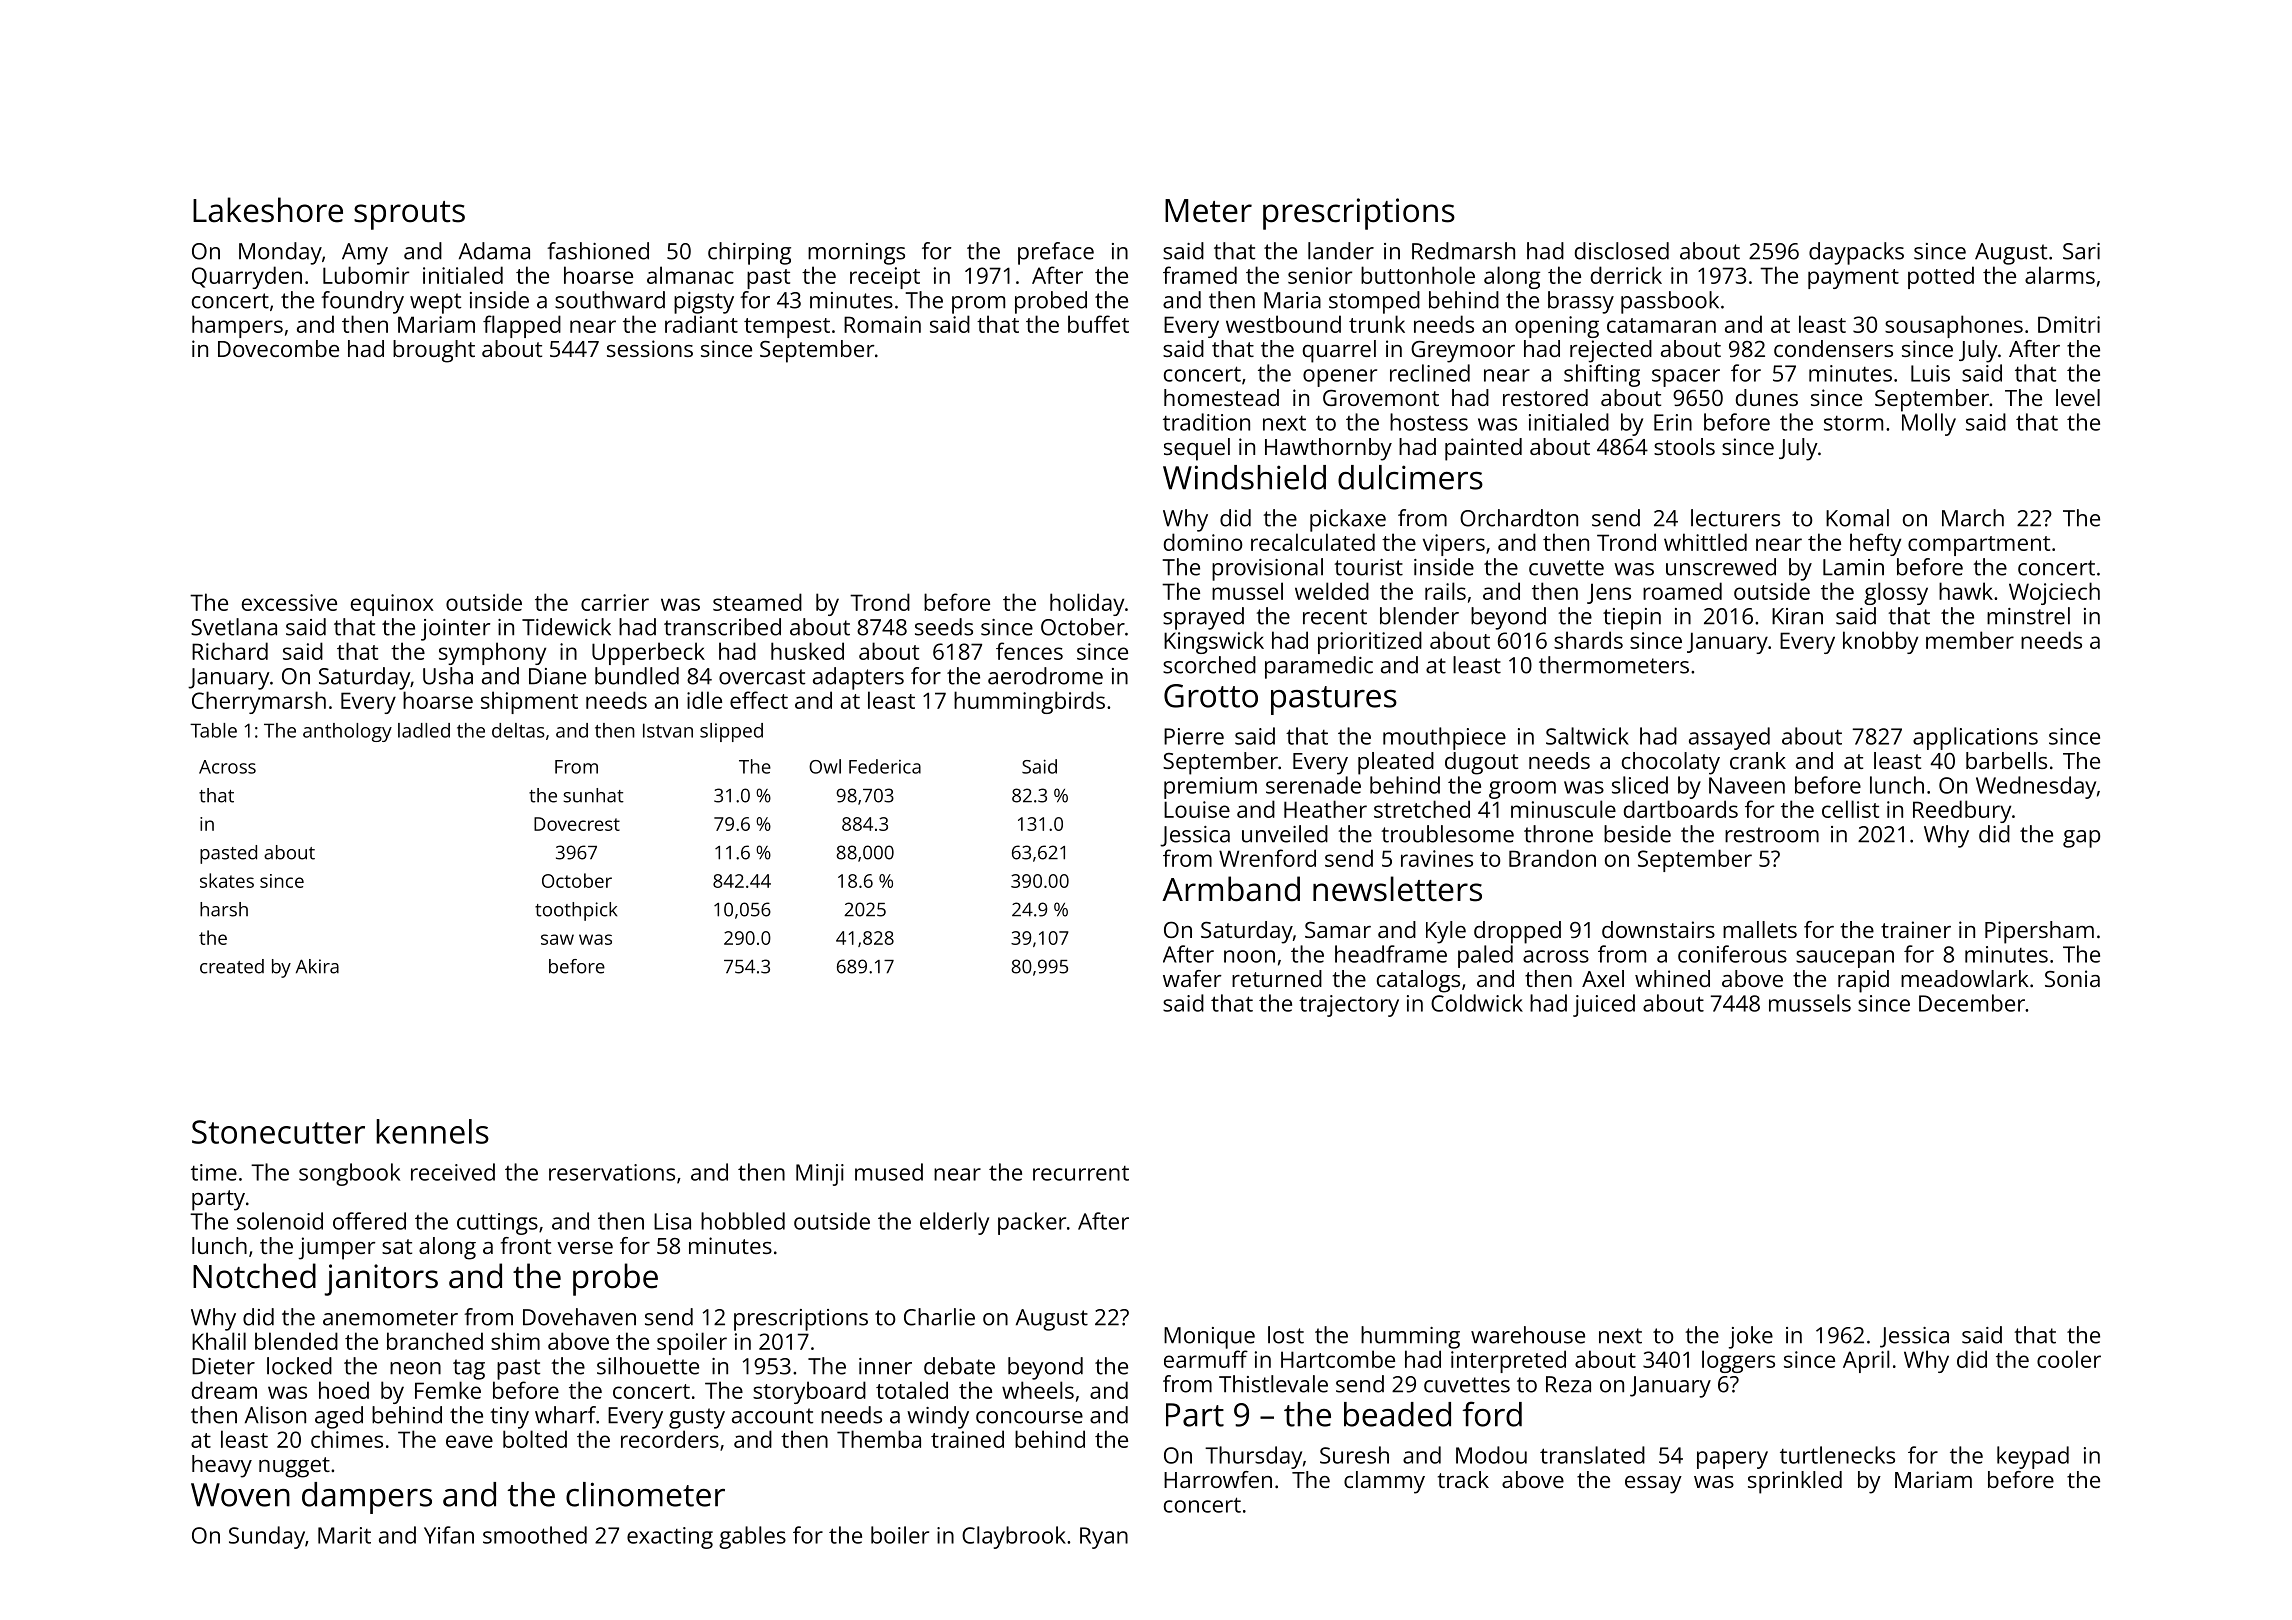 This image has width=2292, height=1620. What do you see at coordinates (1197, 449) in the image?
I see `sequel` at bounding box center [1197, 449].
